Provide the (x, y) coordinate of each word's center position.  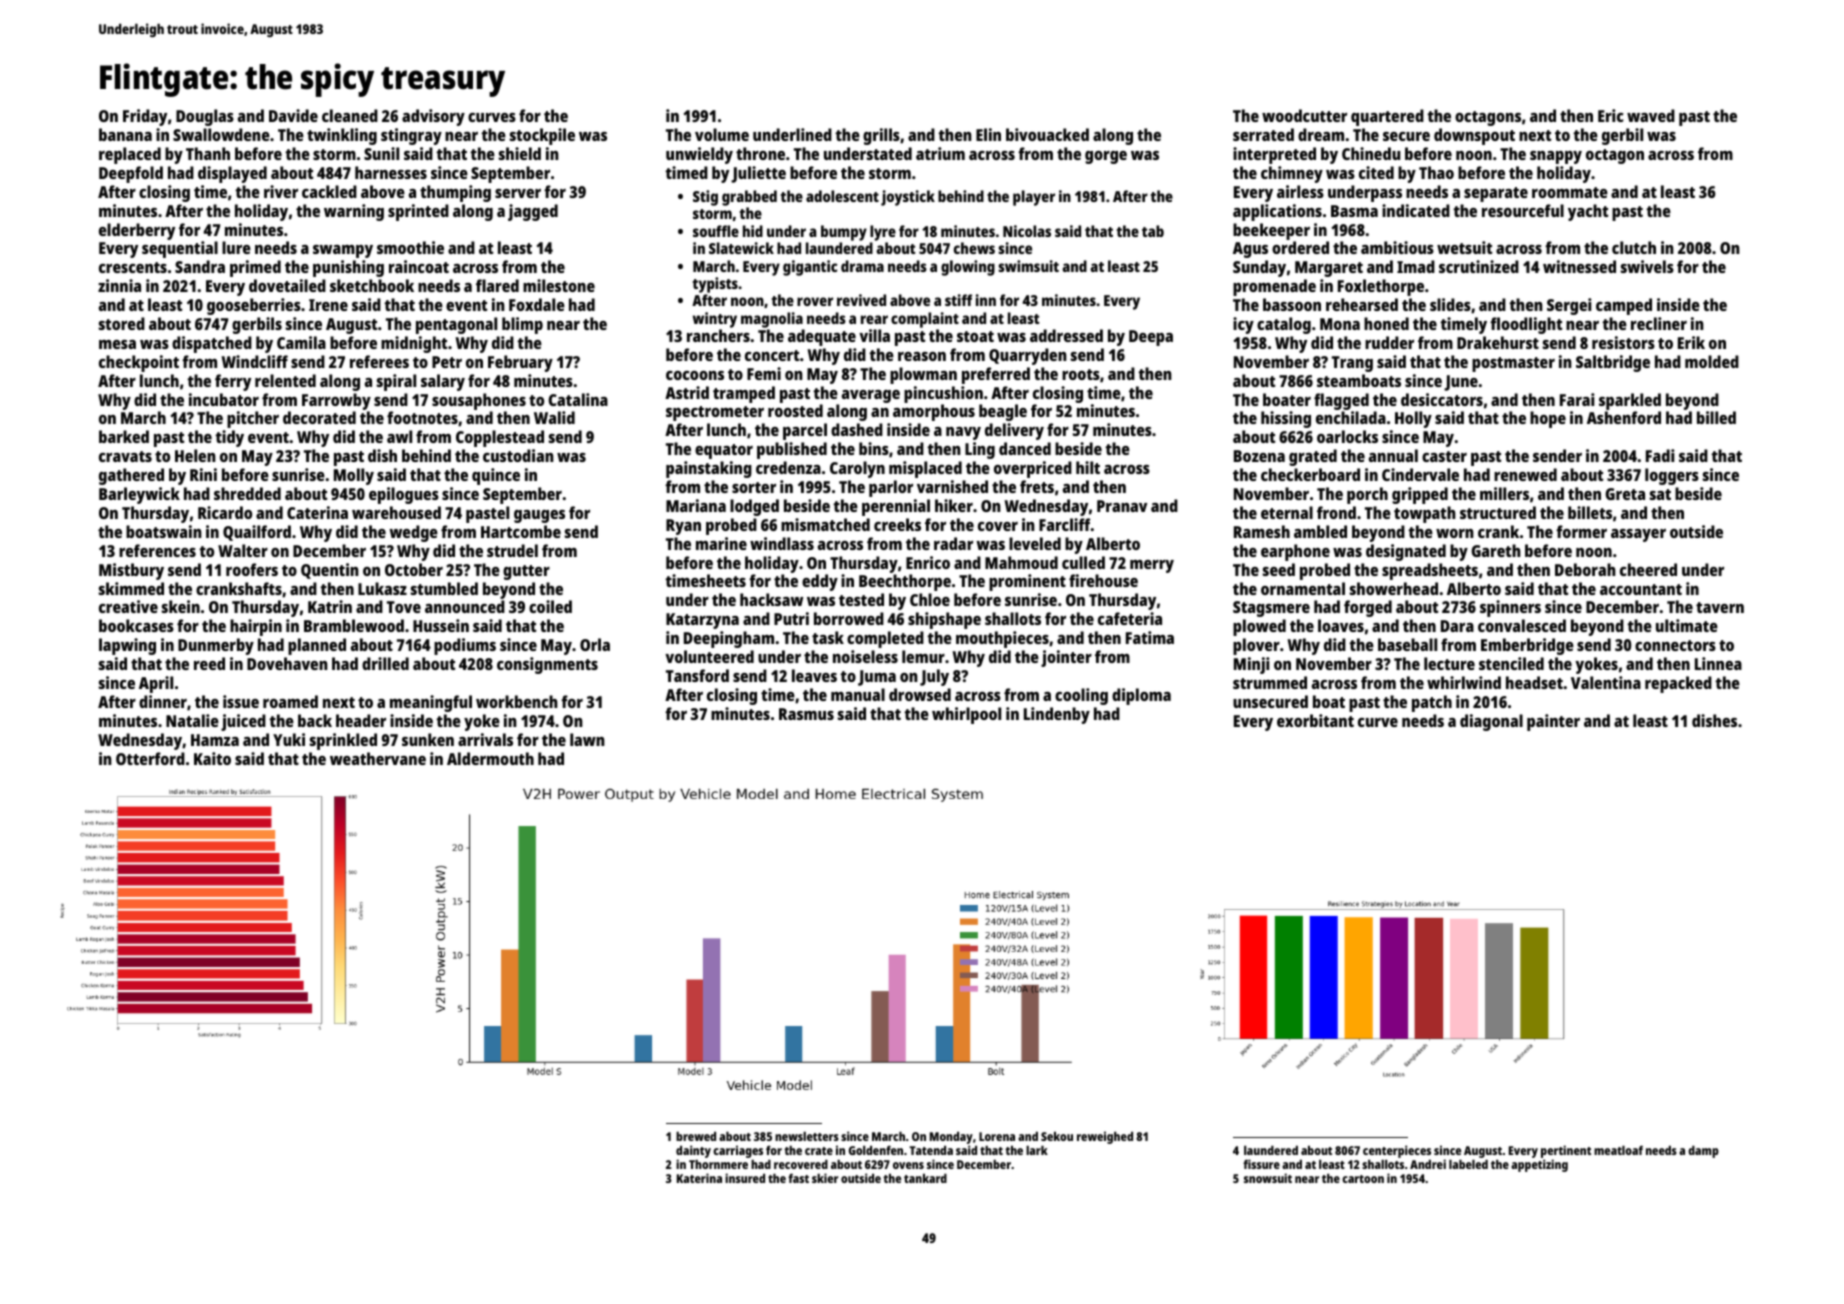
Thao (1436, 172)
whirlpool (966, 715)
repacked (1678, 684)
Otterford (150, 758)
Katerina (699, 1178)
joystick (908, 198)
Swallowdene (221, 134)
